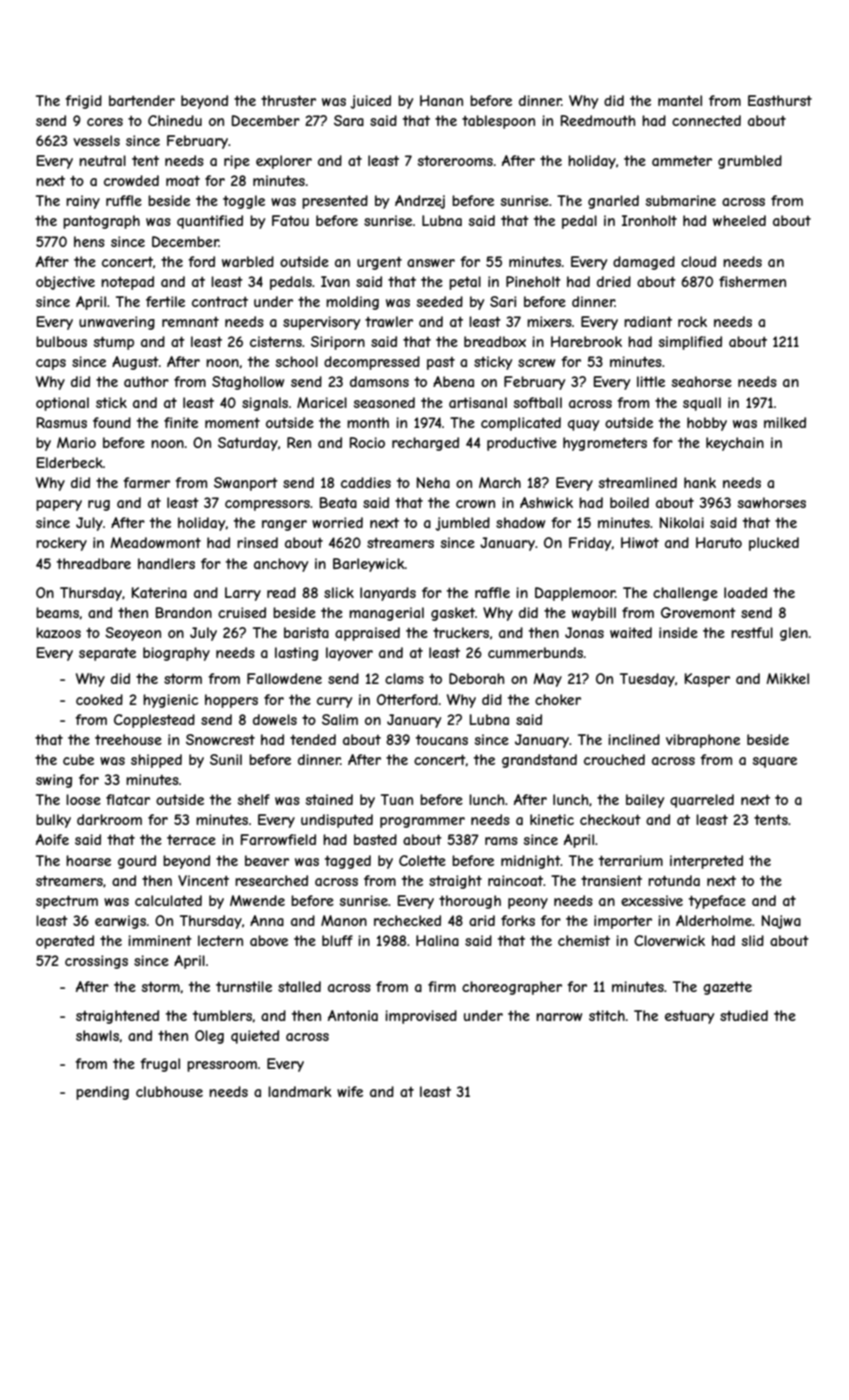  Describe the element at coordinates (520, 522) in the document. I see `shadow` at that location.
